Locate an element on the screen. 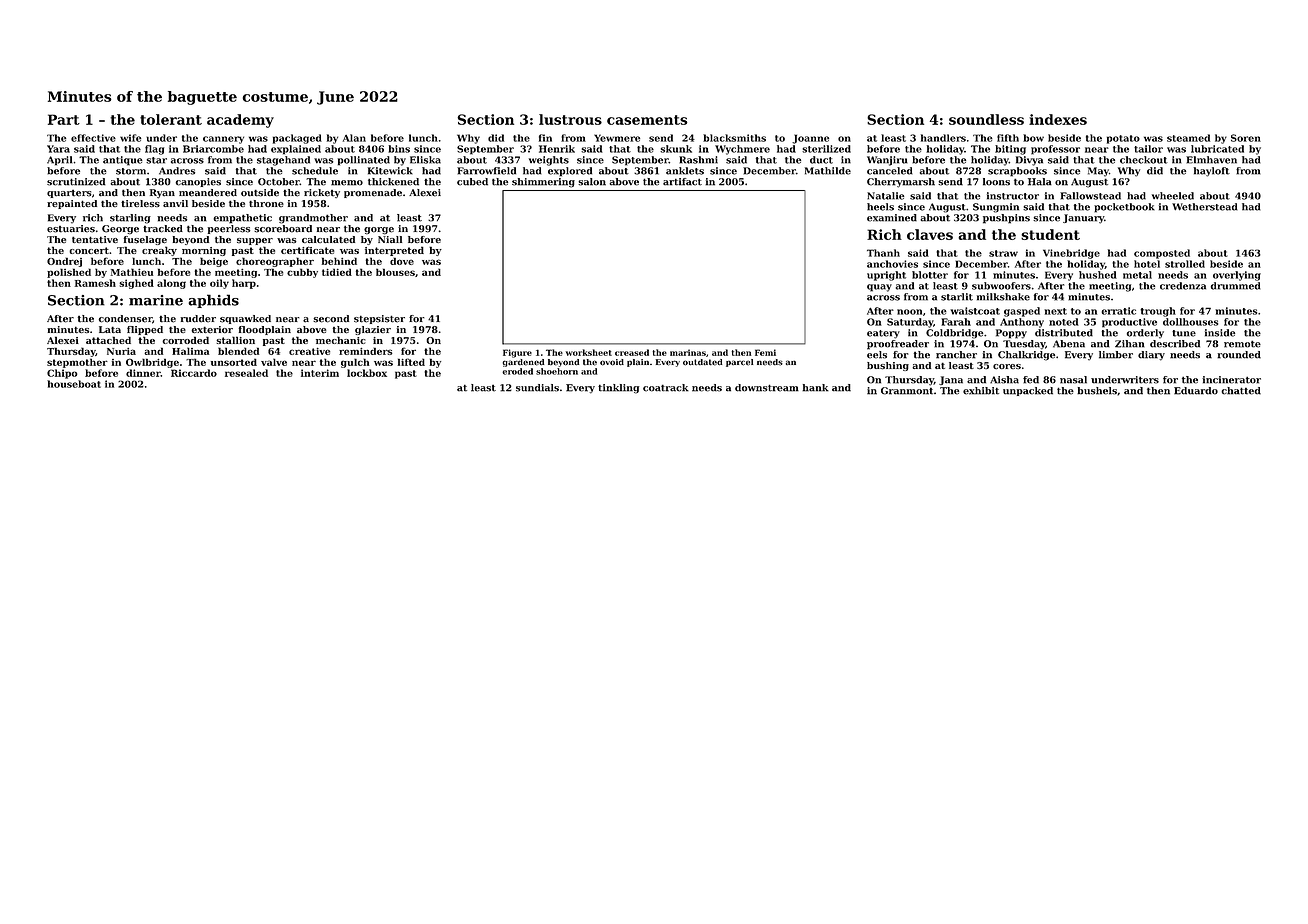  quay is located at coordinates (879, 288).
